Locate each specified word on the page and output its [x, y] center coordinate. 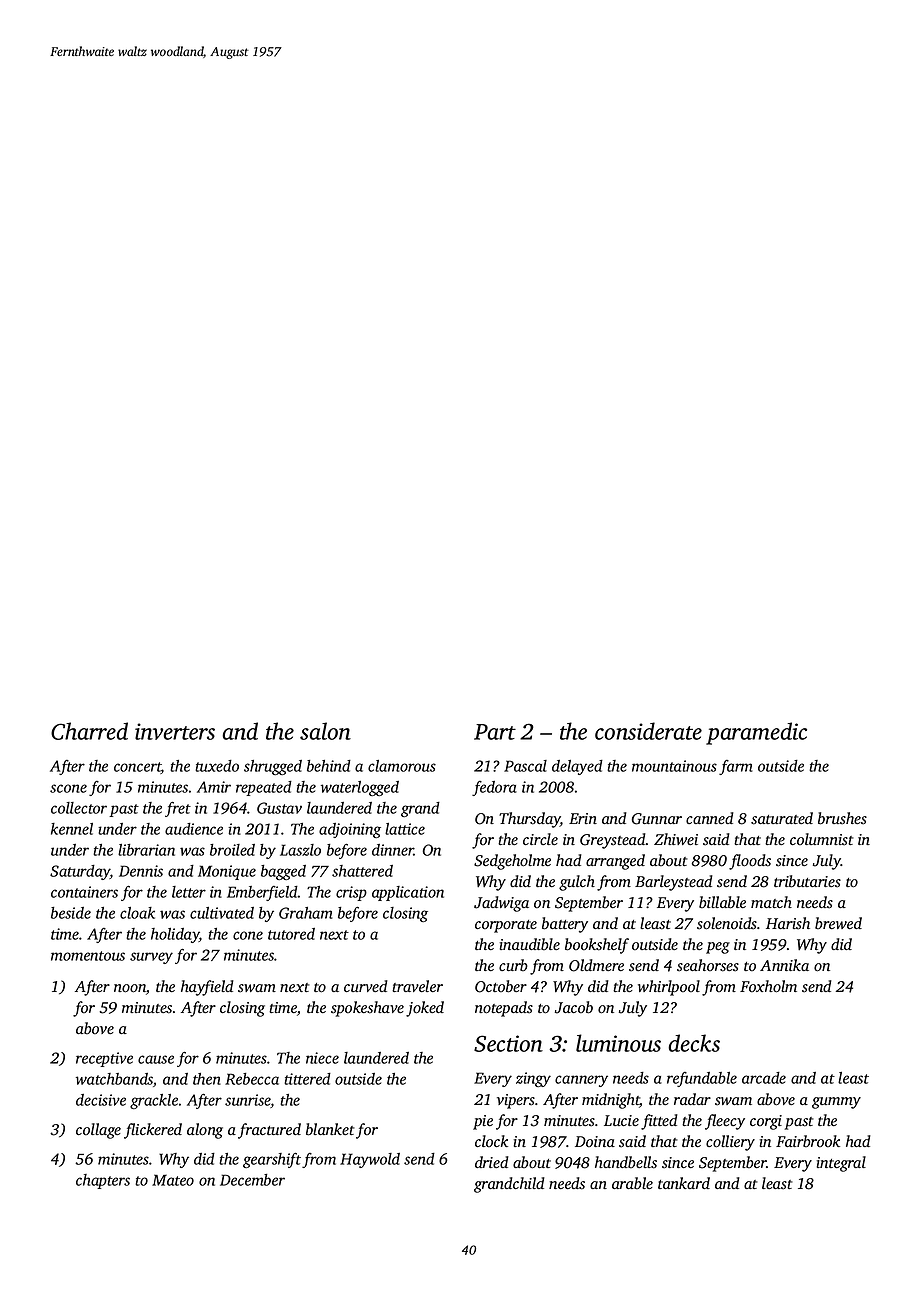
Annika [784, 965]
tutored [291, 934]
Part [495, 732]
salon [325, 731]
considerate [648, 731]
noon [130, 988]
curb [513, 965]
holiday [175, 935]
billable [722, 902]
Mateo [173, 1180]
